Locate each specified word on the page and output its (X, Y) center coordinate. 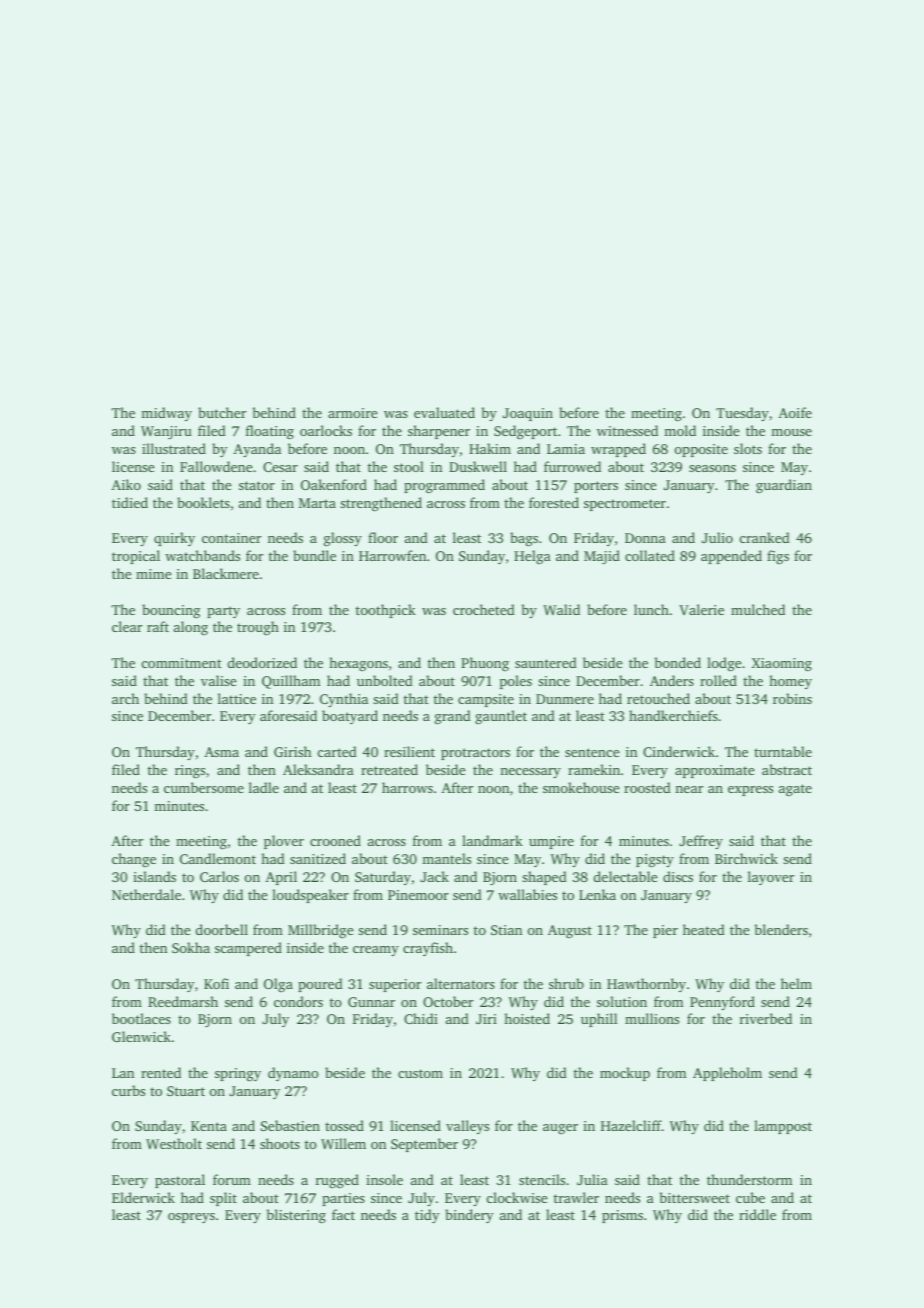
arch (125, 698)
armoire (352, 413)
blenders (781, 929)
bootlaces (141, 1018)
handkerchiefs (673, 715)
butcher (222, 412)
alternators (461, 983)
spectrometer (625, 505)
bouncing (171, 611)
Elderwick (143, 1197)
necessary (530, 773)
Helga (532, 557)
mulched (758, 609)
